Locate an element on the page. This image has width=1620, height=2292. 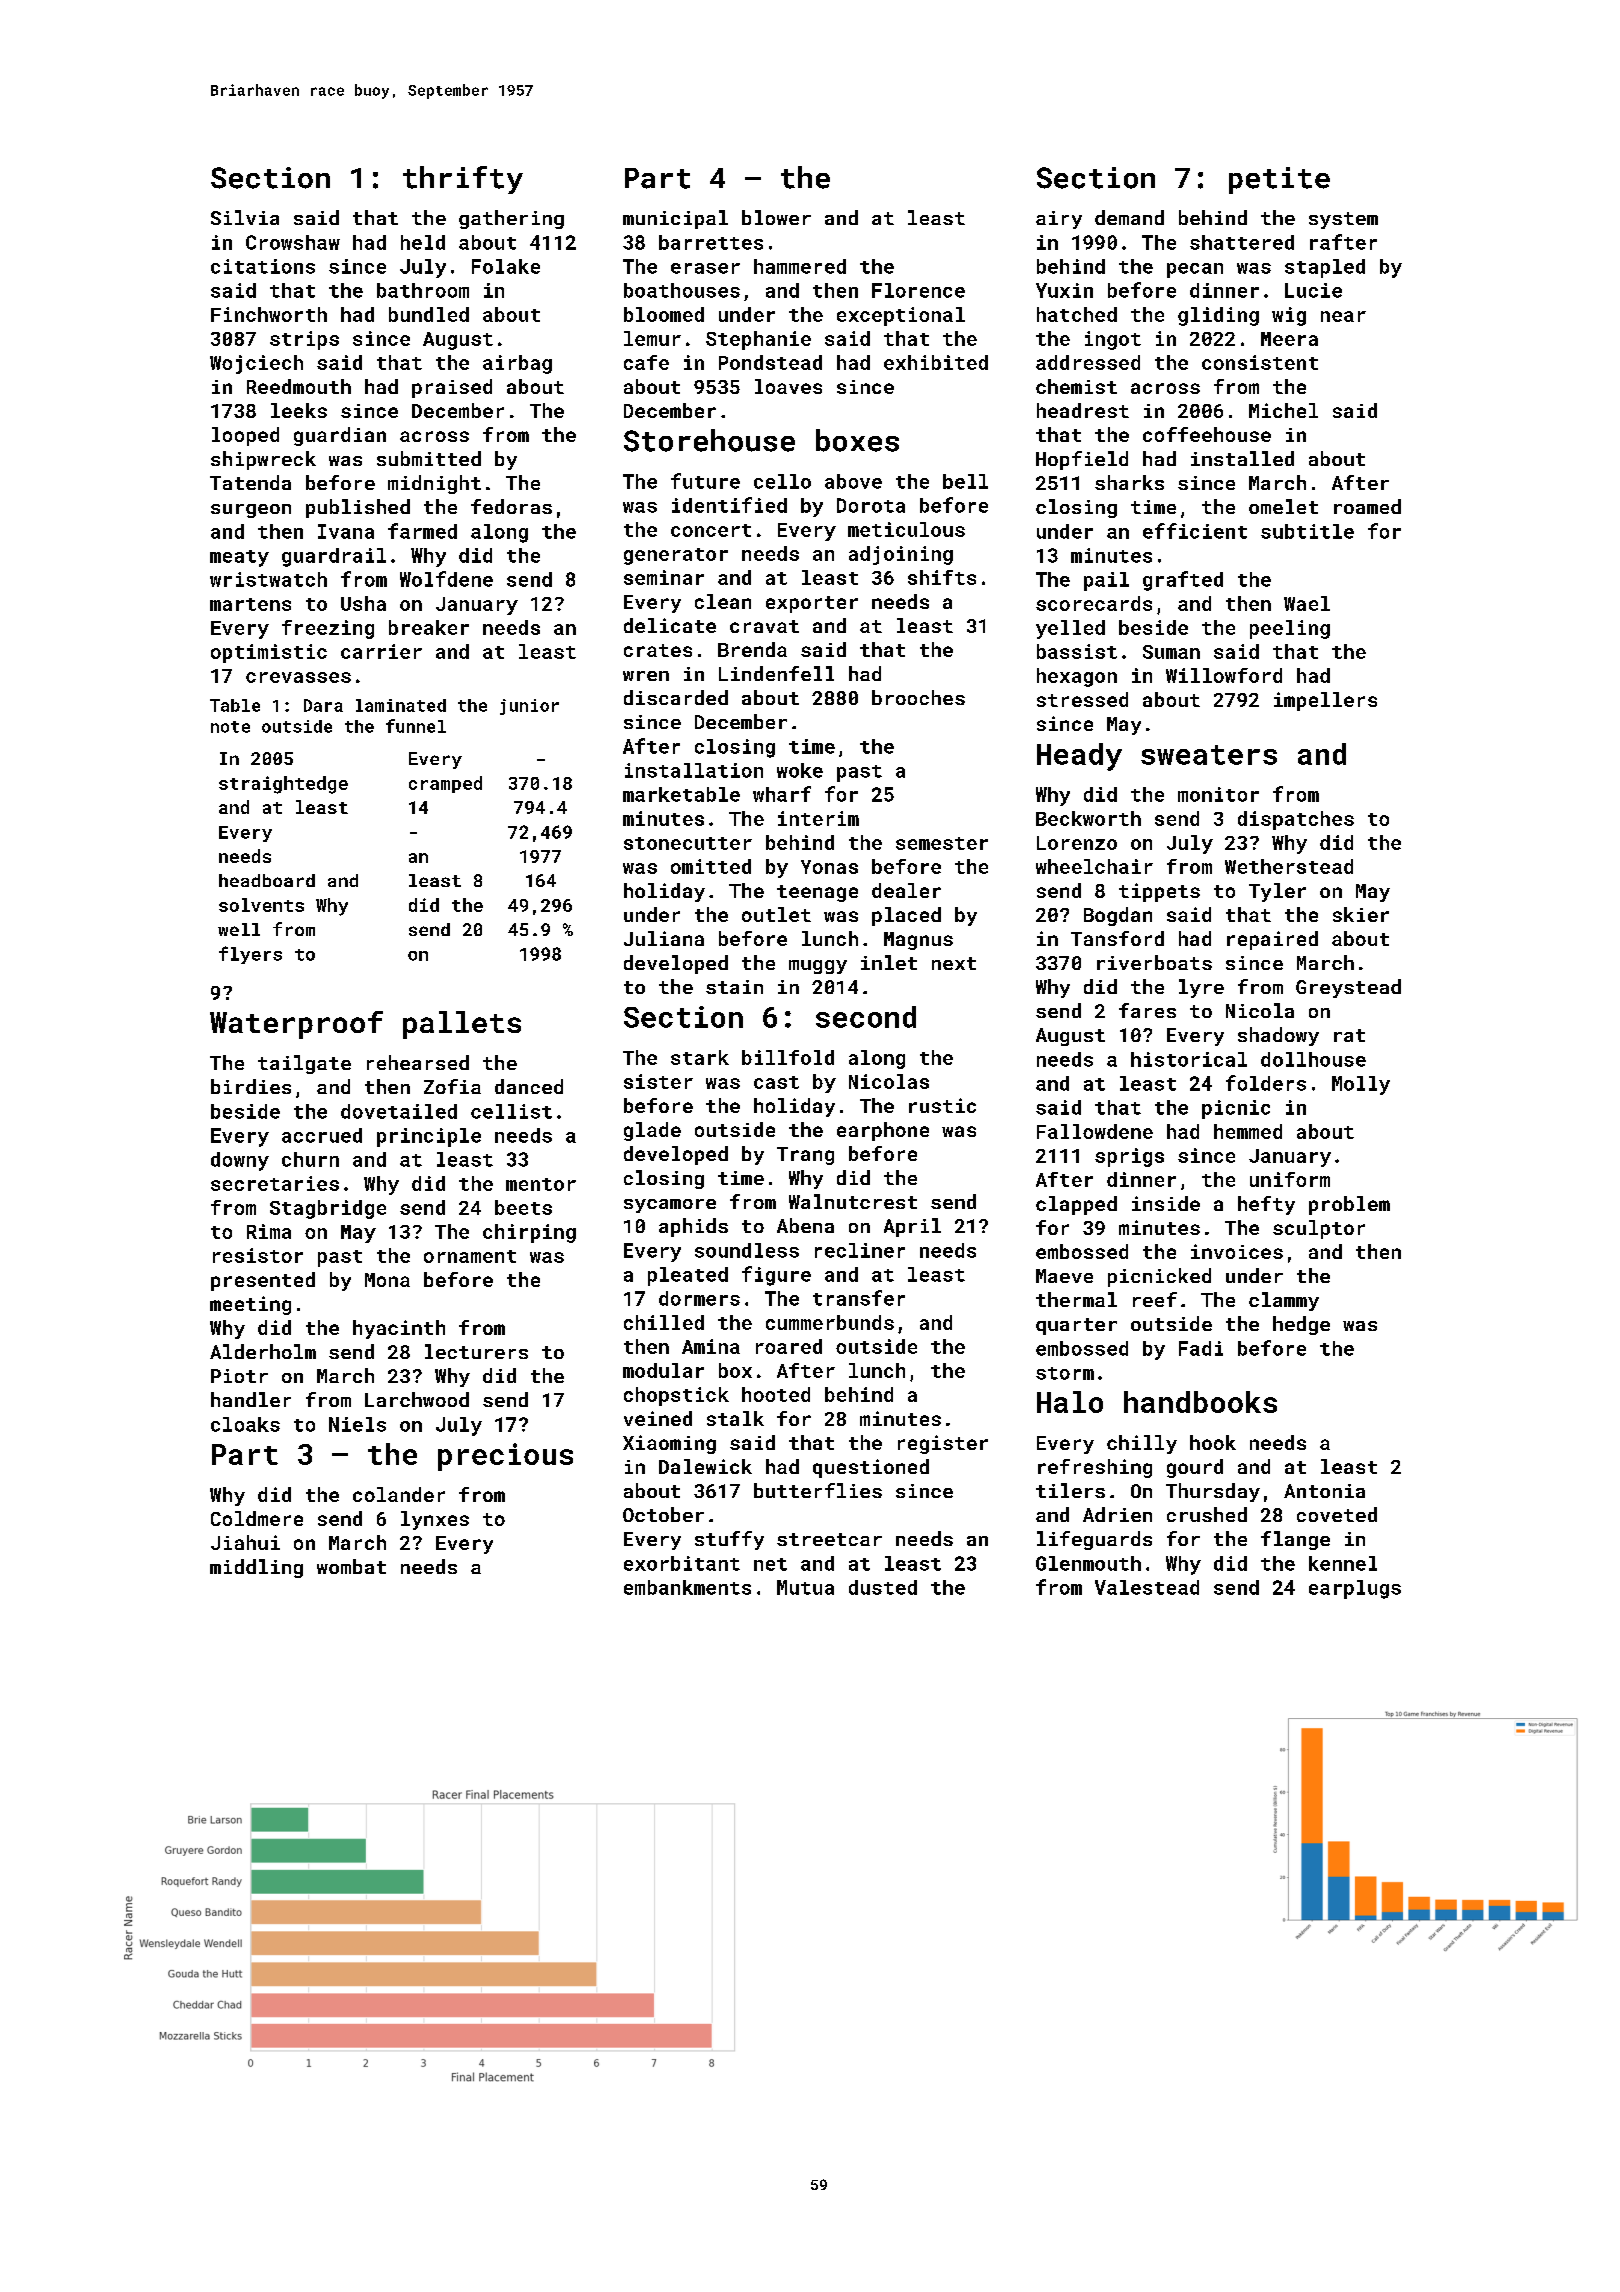
embankments is located at coordinates (687, 1587).
